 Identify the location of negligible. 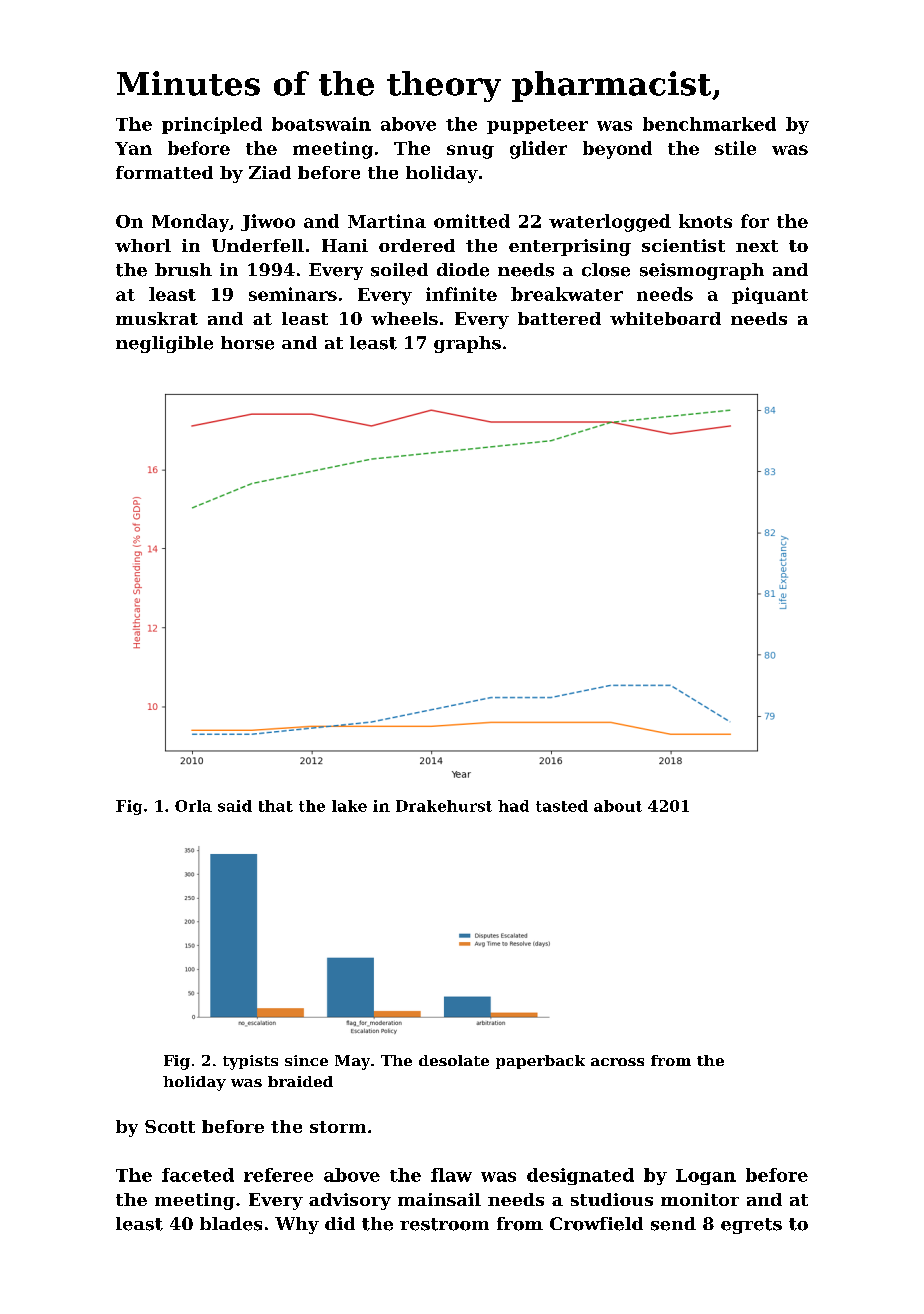
(164, 344).
